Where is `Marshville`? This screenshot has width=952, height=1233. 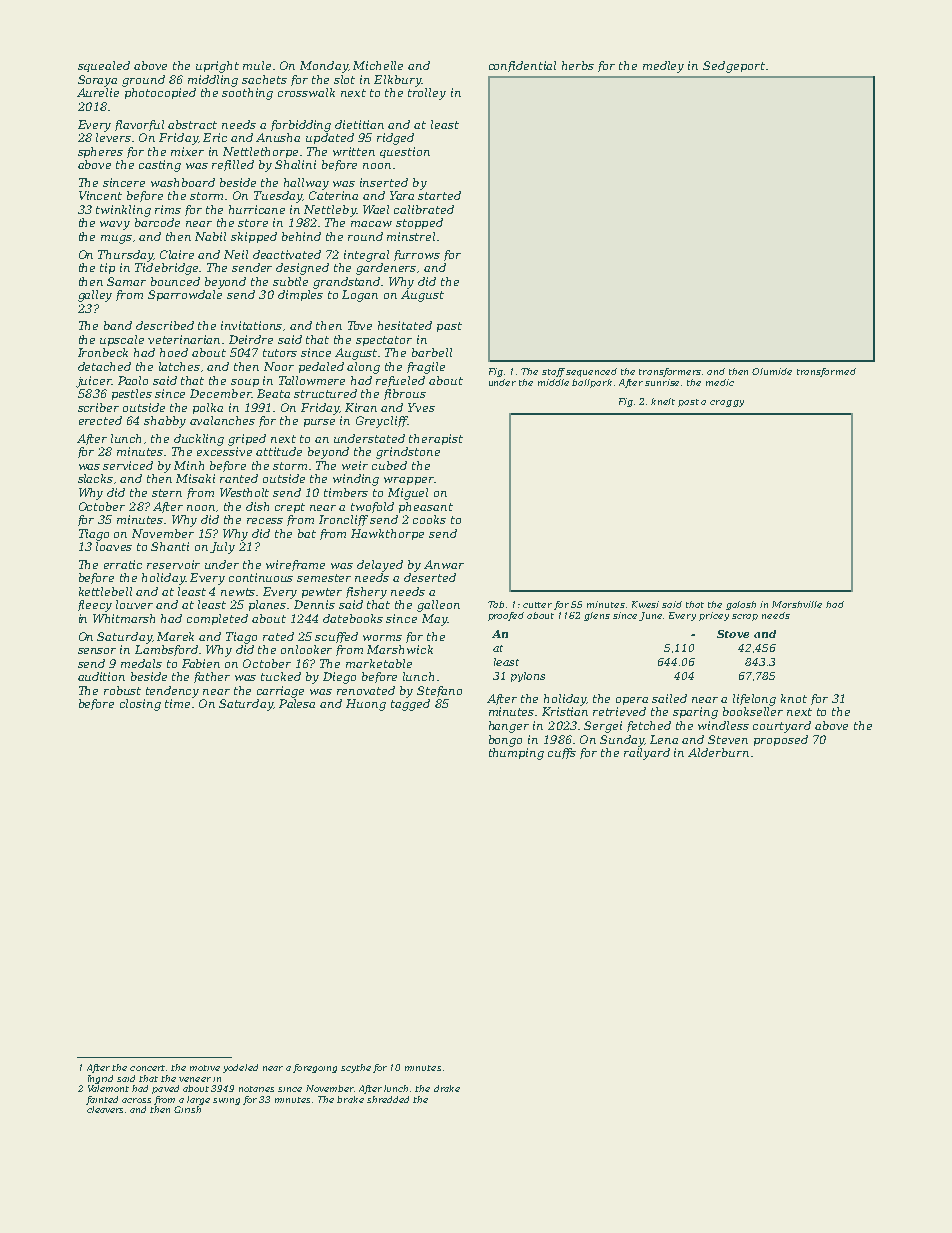
Marshville is located at coordinates (797, 604).
